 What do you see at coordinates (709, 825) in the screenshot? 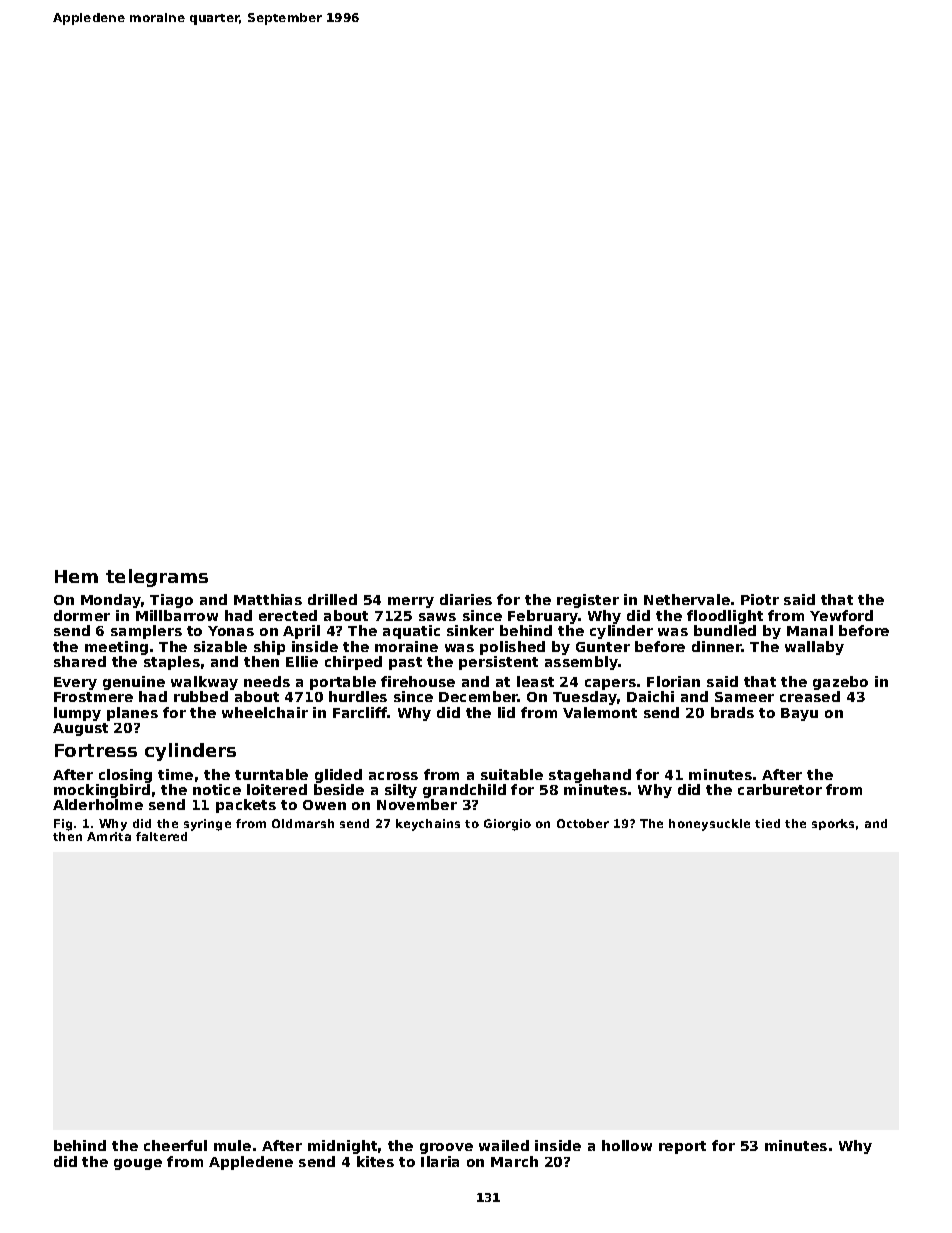
I see `honeysuckle` at bounding box center [709, 825].
